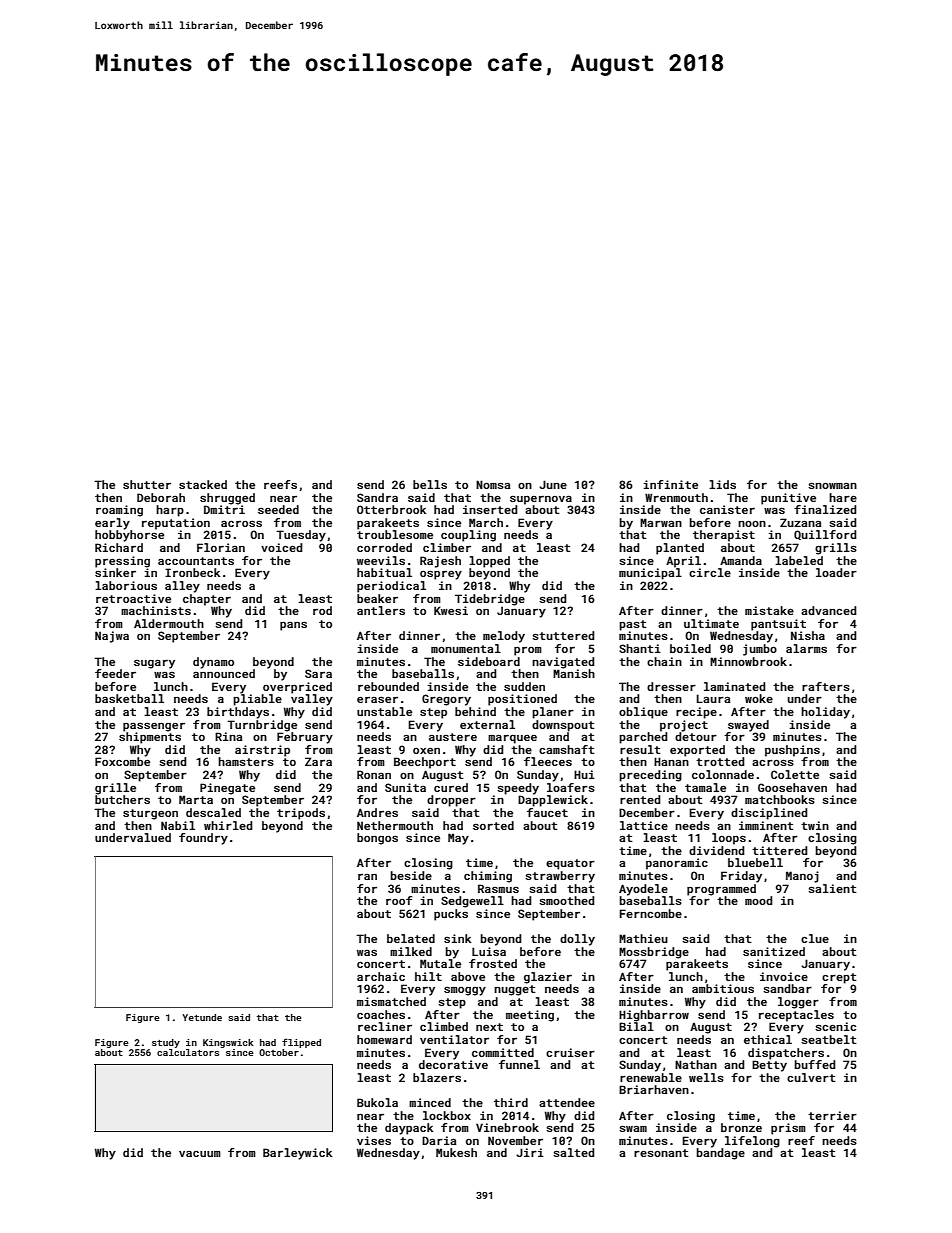 This image has width=952, height=1233. What do you see at coordinates (377, 598) in the image?
I see `beaker` at bounding box center [377, 598].
